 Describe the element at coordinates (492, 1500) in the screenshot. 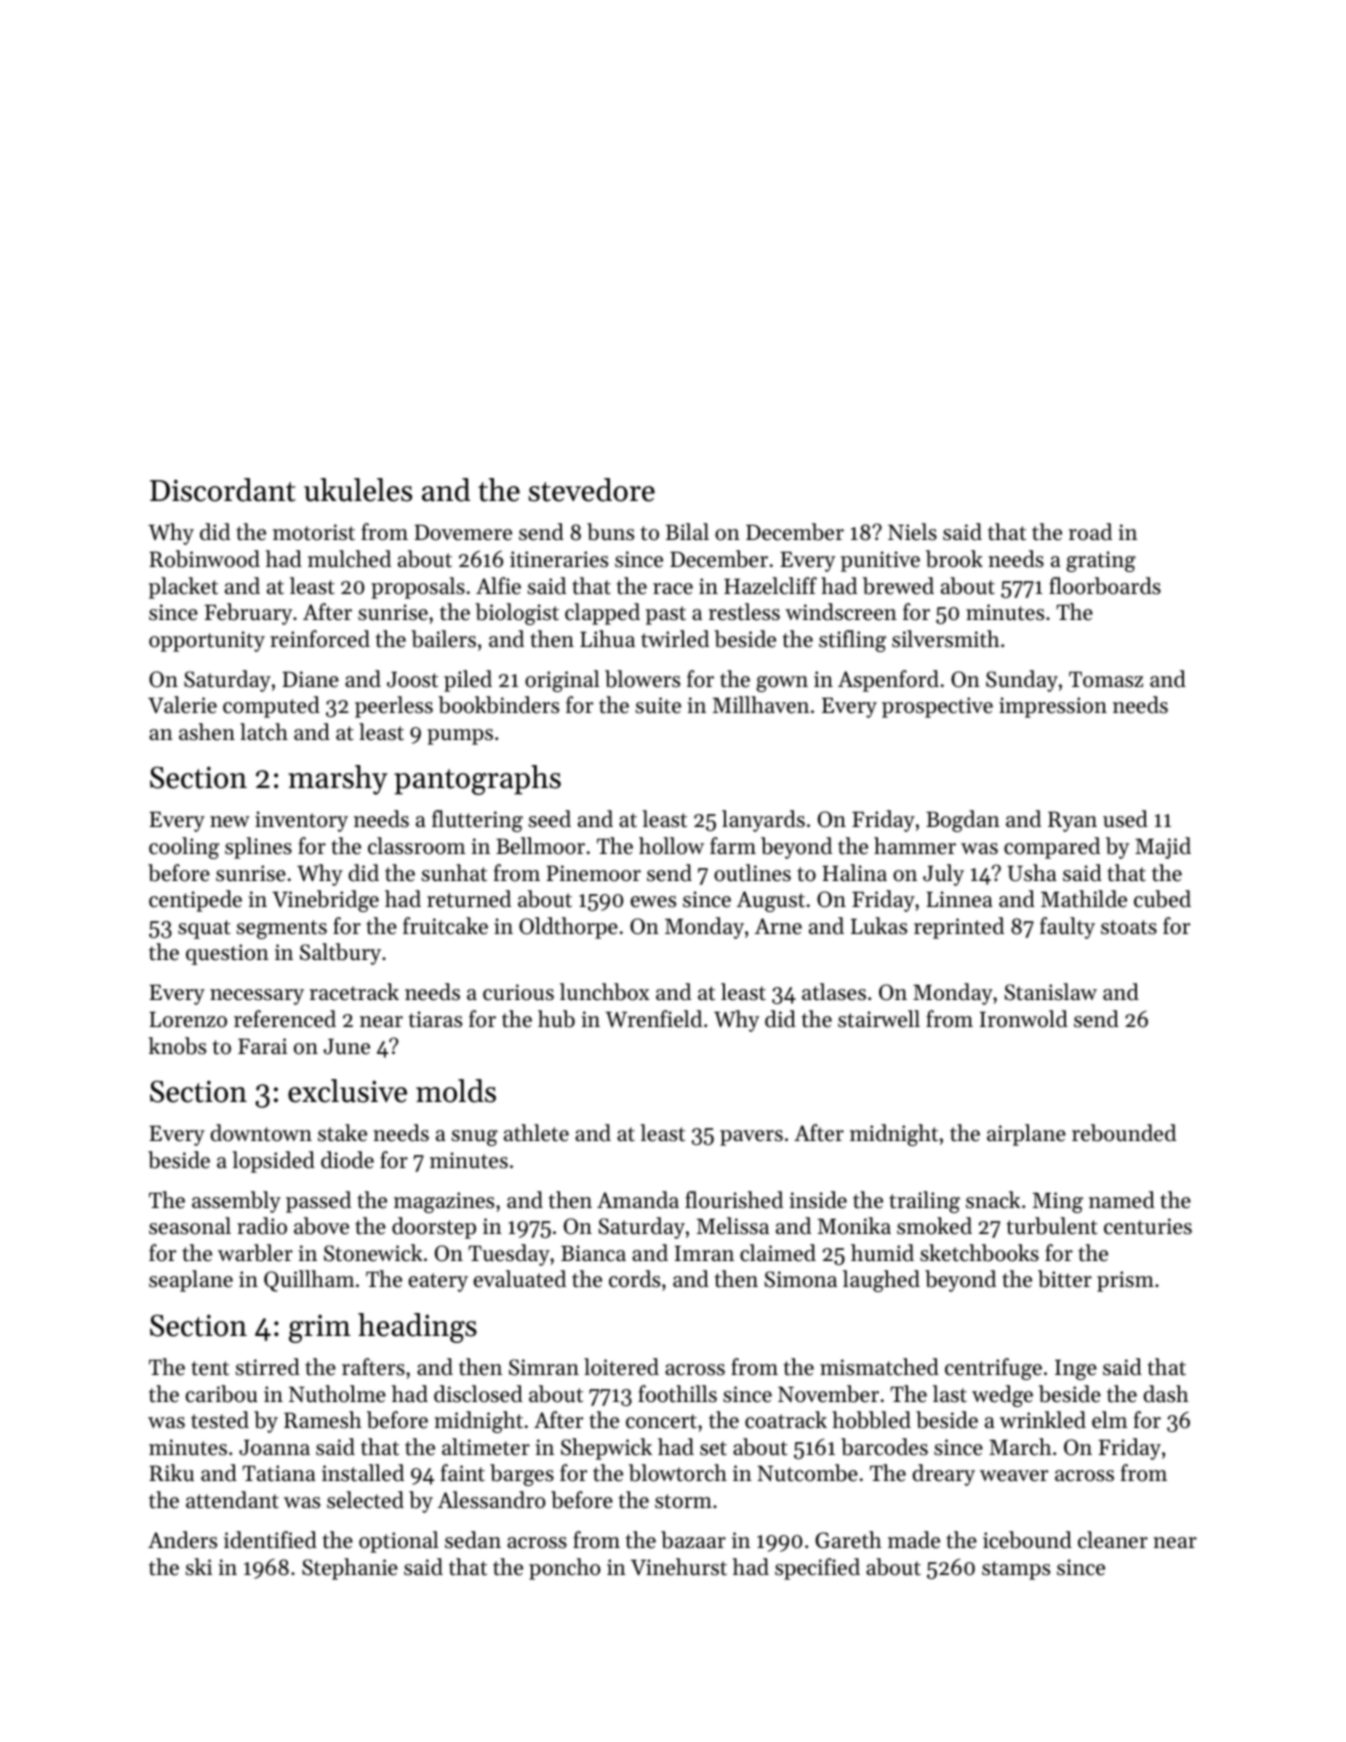

I see `Alessandro` at that location.
